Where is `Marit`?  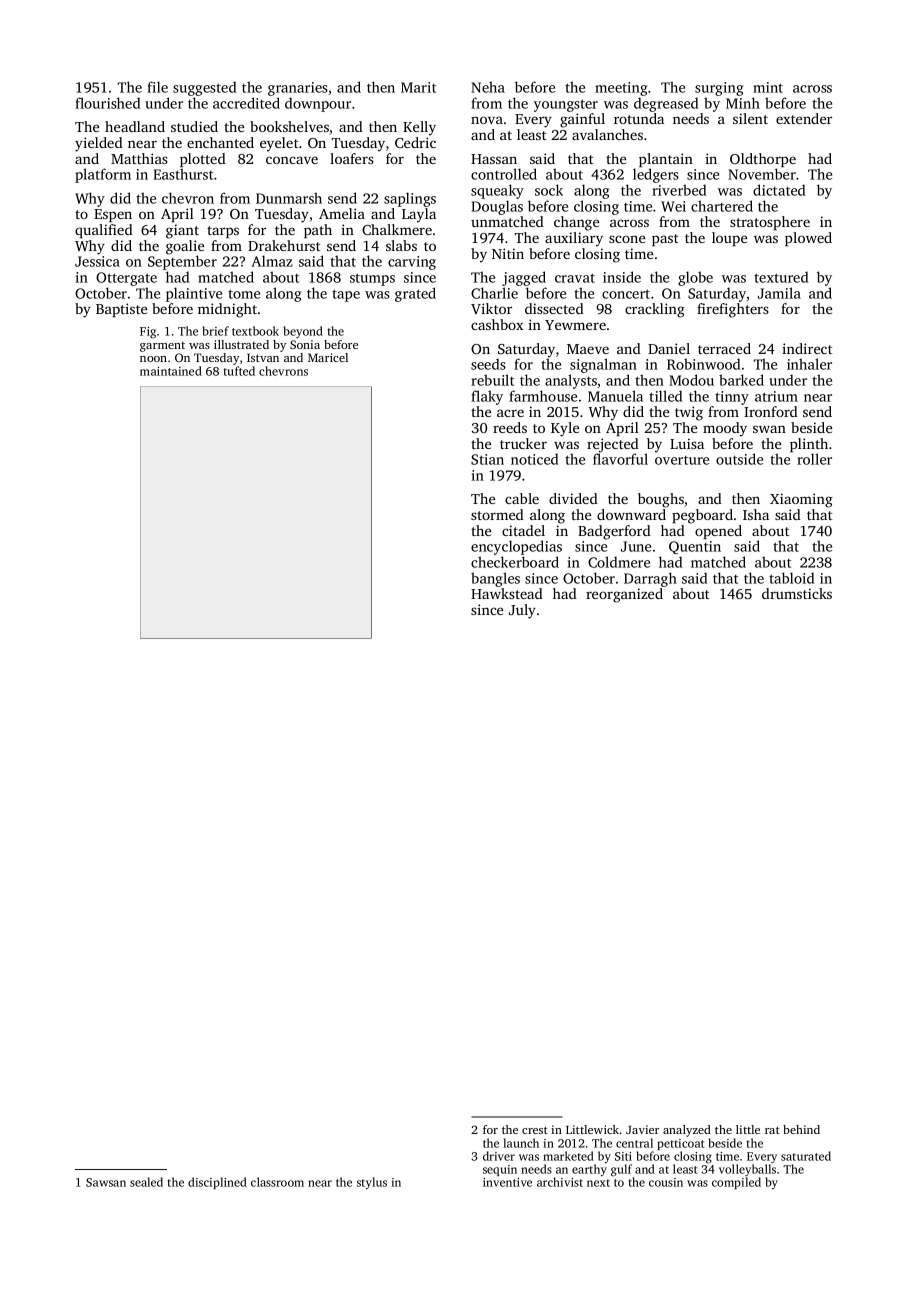
Marit is located at coordinates (418, 87).
